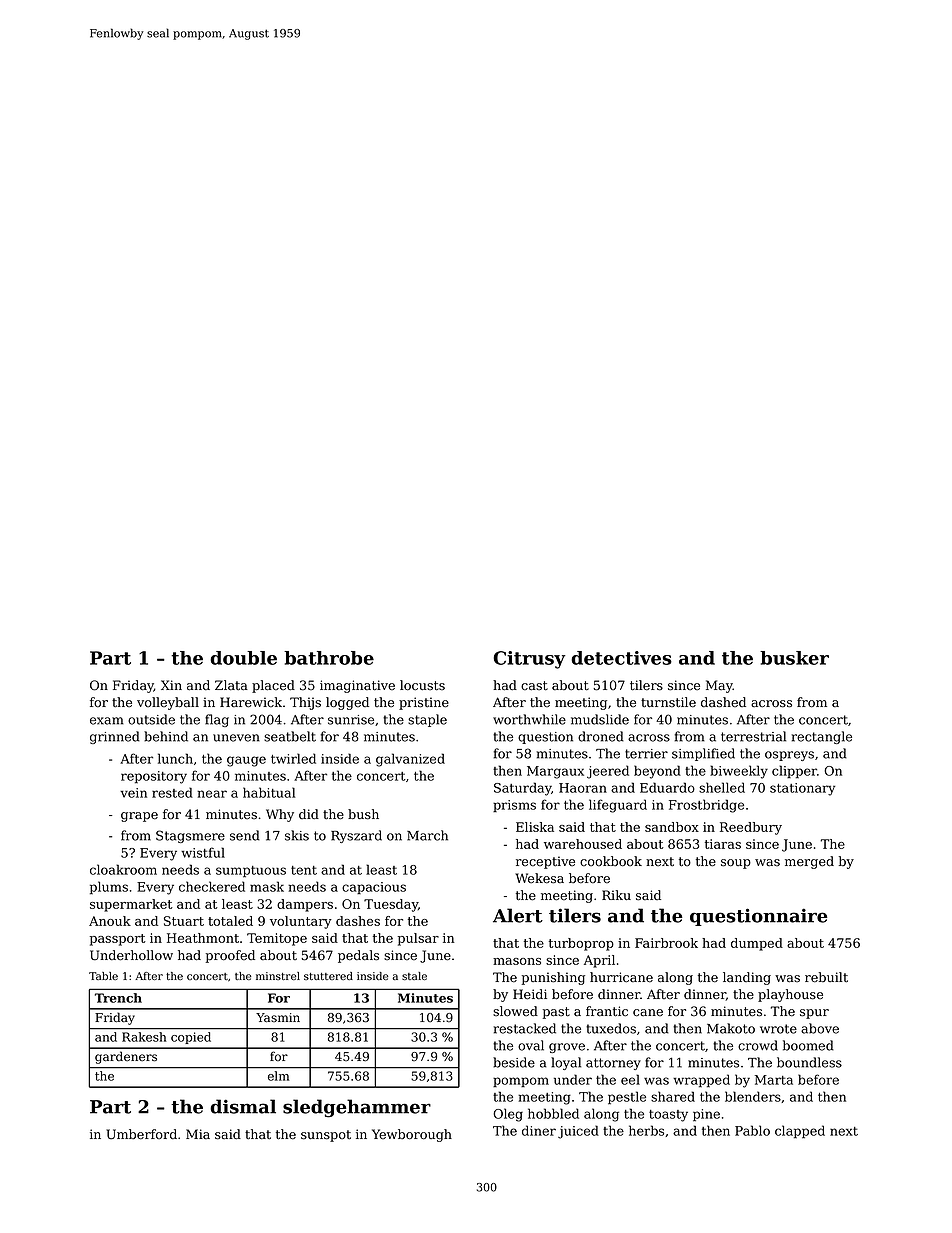 The width and height of the document is (952, 1233). What do you see at coordinates (278, 1076) in the document?
I see `elm` at bounding box center [278, 1076].
